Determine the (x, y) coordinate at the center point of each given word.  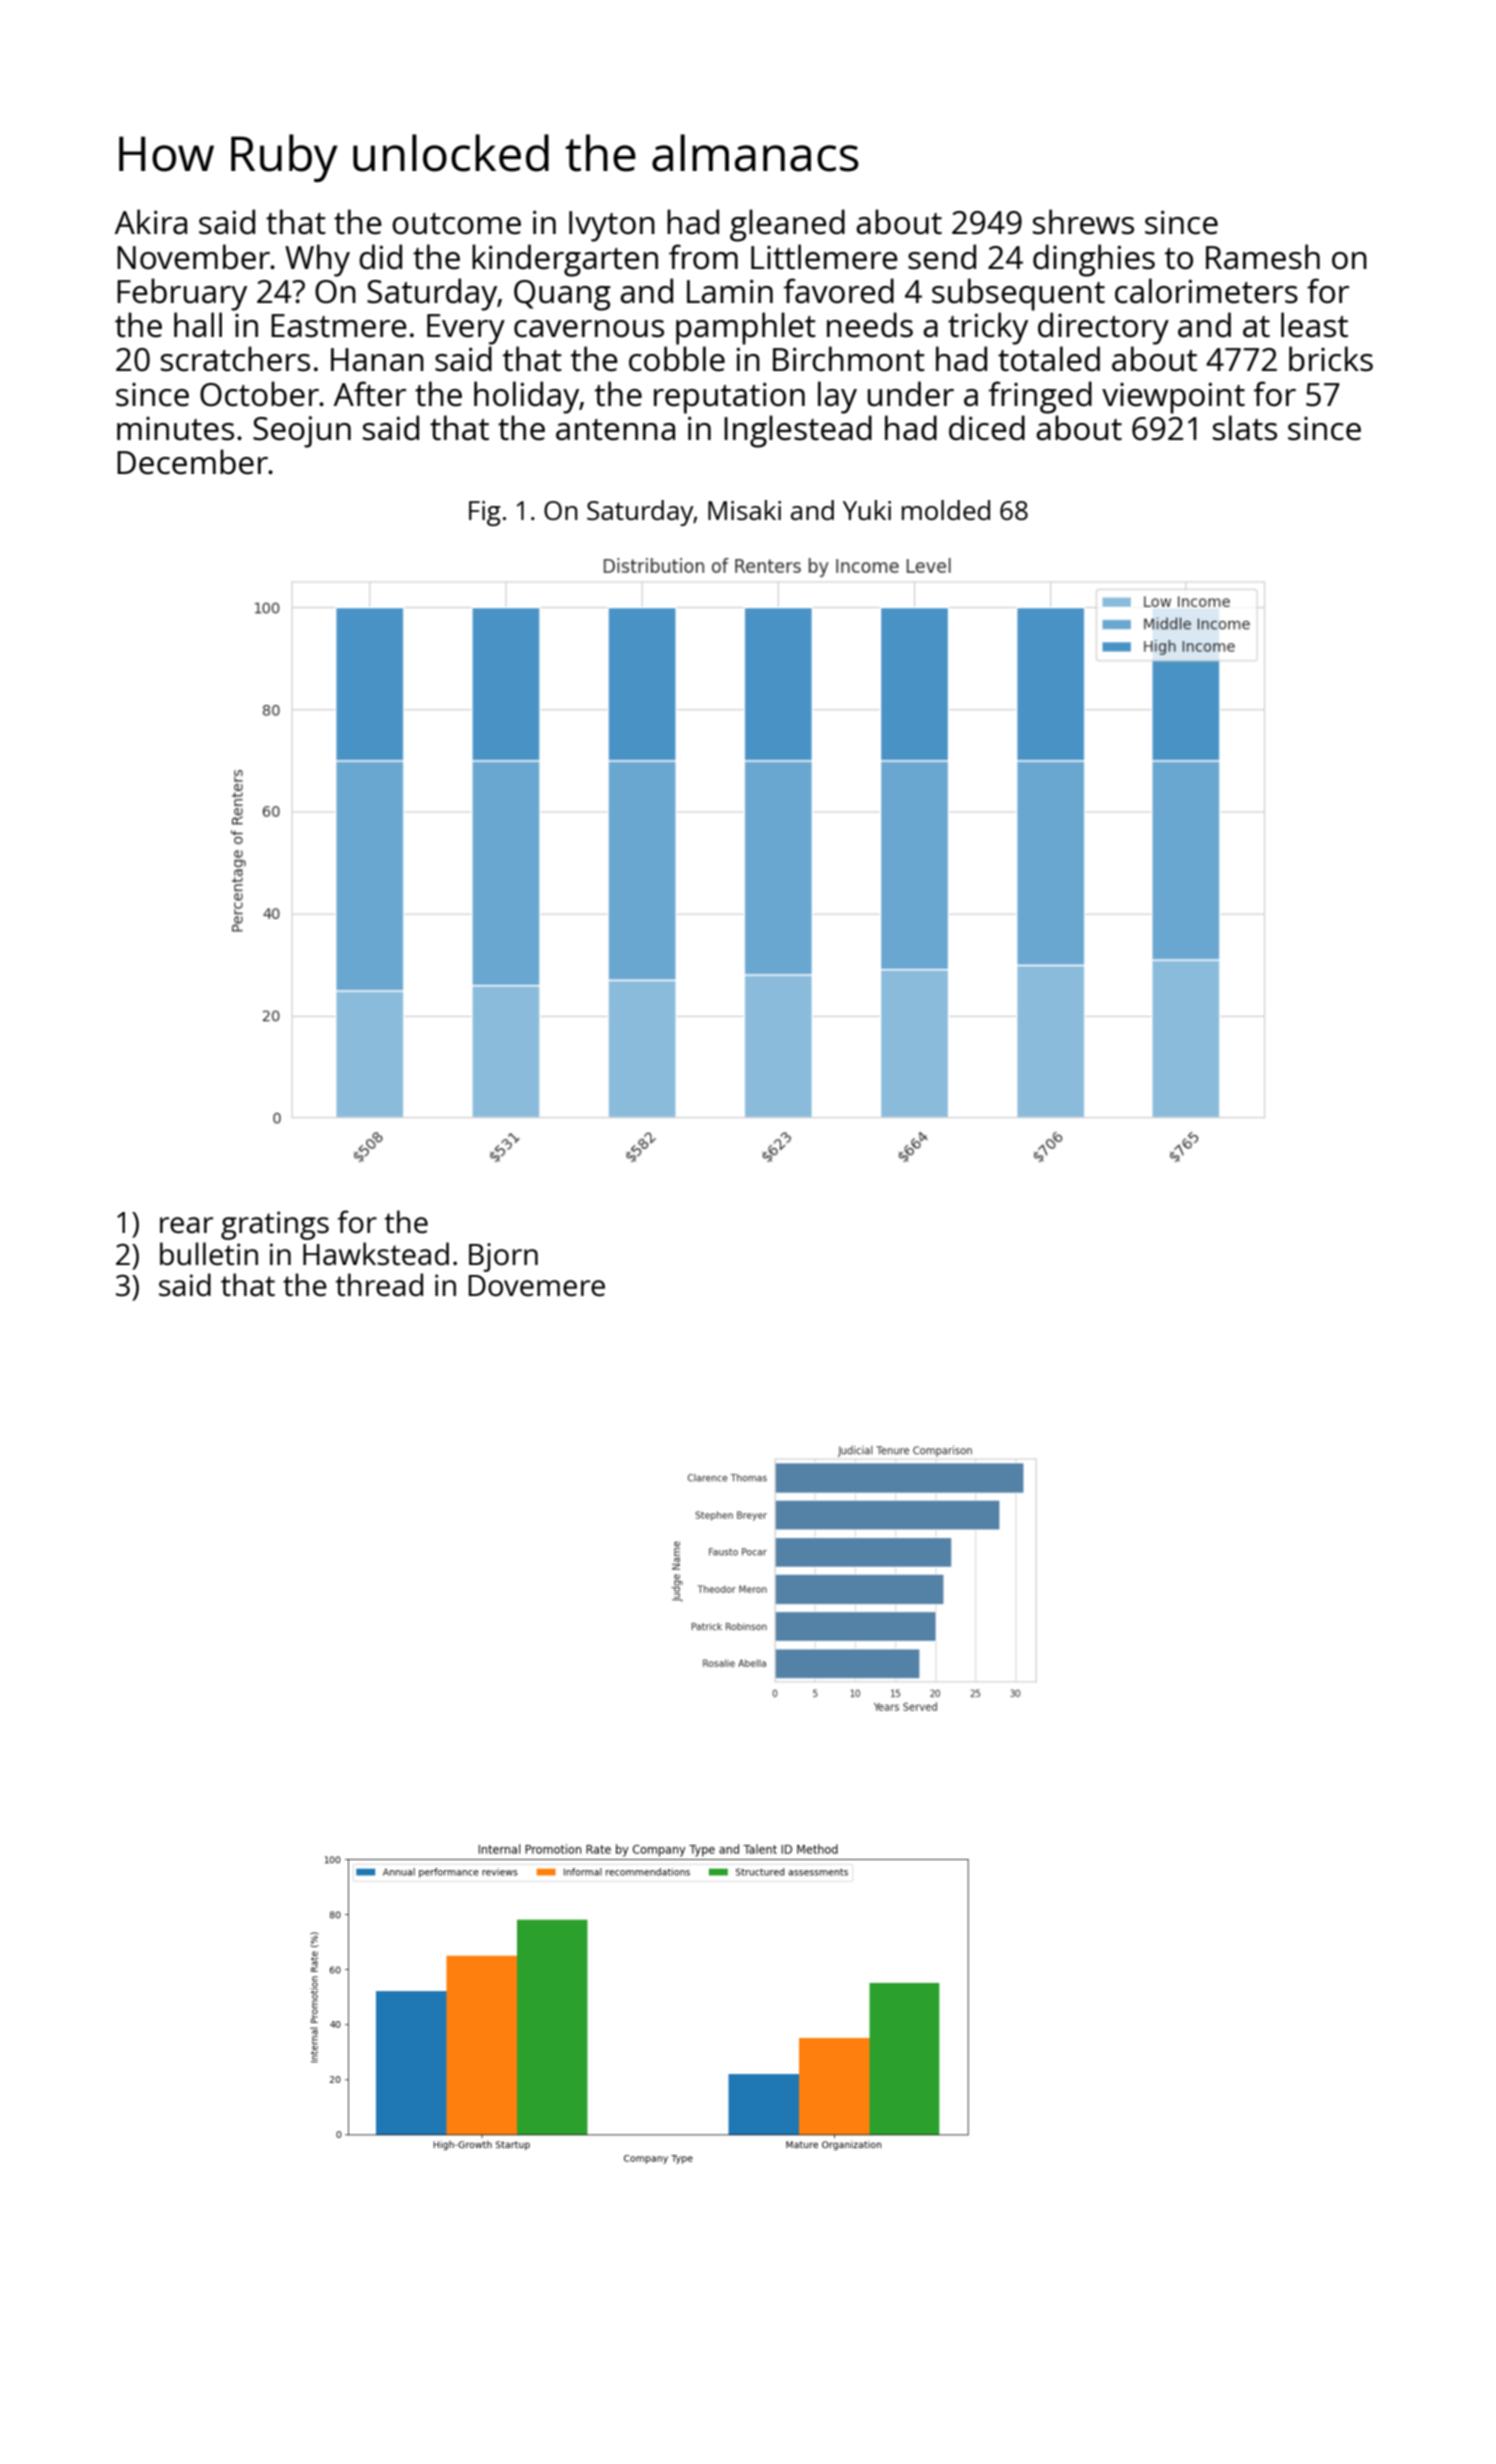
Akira (151, 222)
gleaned (787, 225)
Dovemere (537, 1286)
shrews (1083, 222)
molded (946, 510)
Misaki (744, 510)
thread (379, 1285)
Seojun (302, 432)
